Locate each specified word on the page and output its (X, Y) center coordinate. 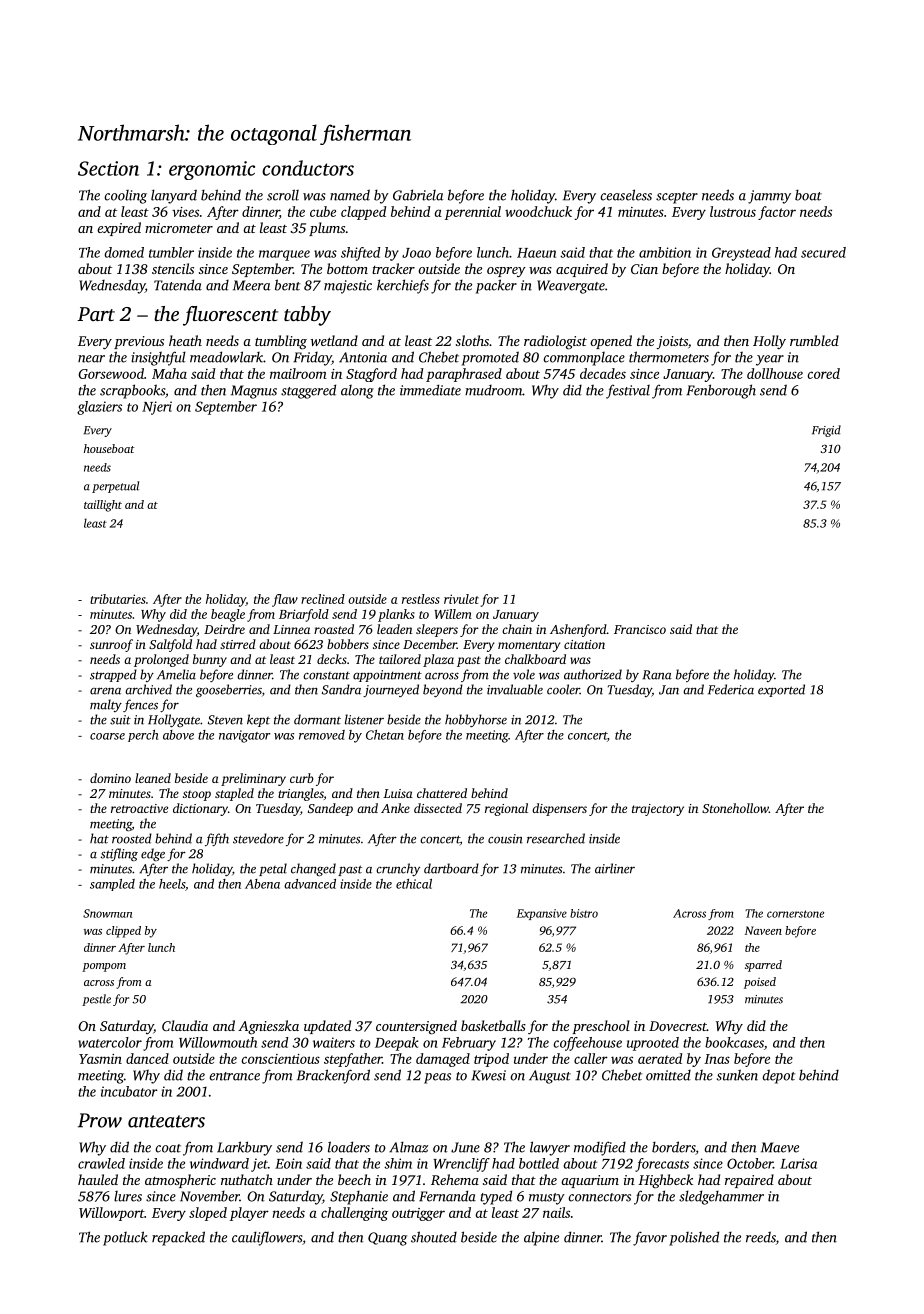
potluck (125, 1238)
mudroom (493, 390)
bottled (539, 1163)
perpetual (115, 487)
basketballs (493, 1025)
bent (287, 285)
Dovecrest (678, 1026)
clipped (123, 932)
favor (650, 1238)
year (770, 360)
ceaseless (626, 195)
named (350, 195)
